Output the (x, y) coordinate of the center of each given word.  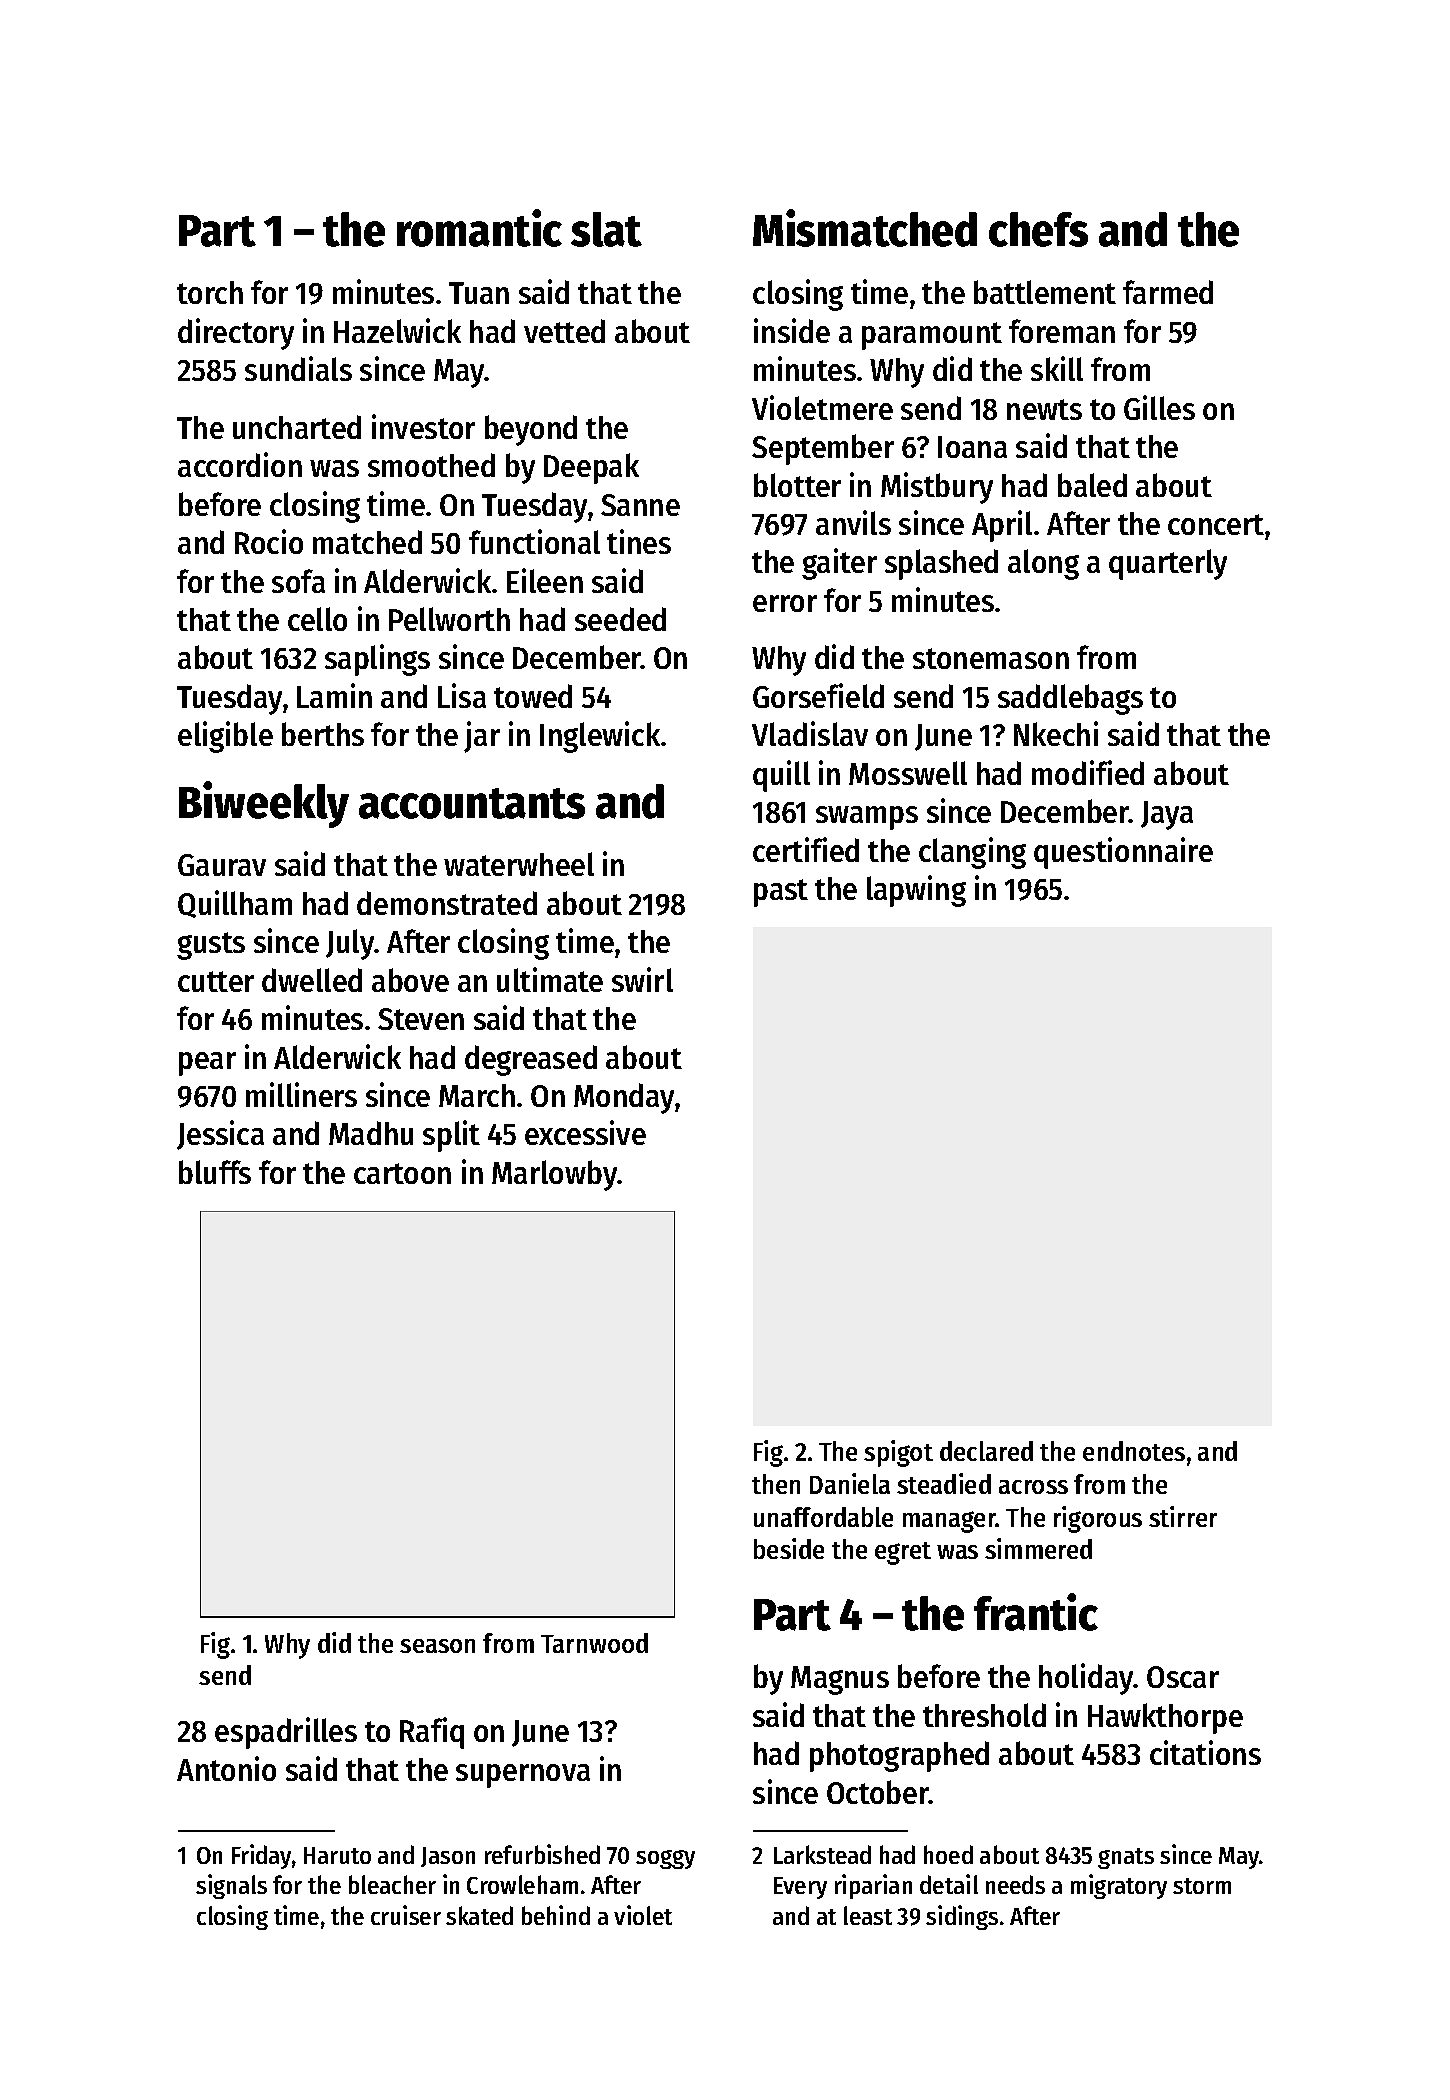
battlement (1045, 292)
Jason (448, 1857)
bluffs (215, 1172)
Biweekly (264, 804)
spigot (898, 1453)
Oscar (1183, 1677)
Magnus (840, 1680)
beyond (531, 430)
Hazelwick (397, 330)
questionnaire (1123, 853)
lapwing (916, 891)
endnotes (1134, 1451)
